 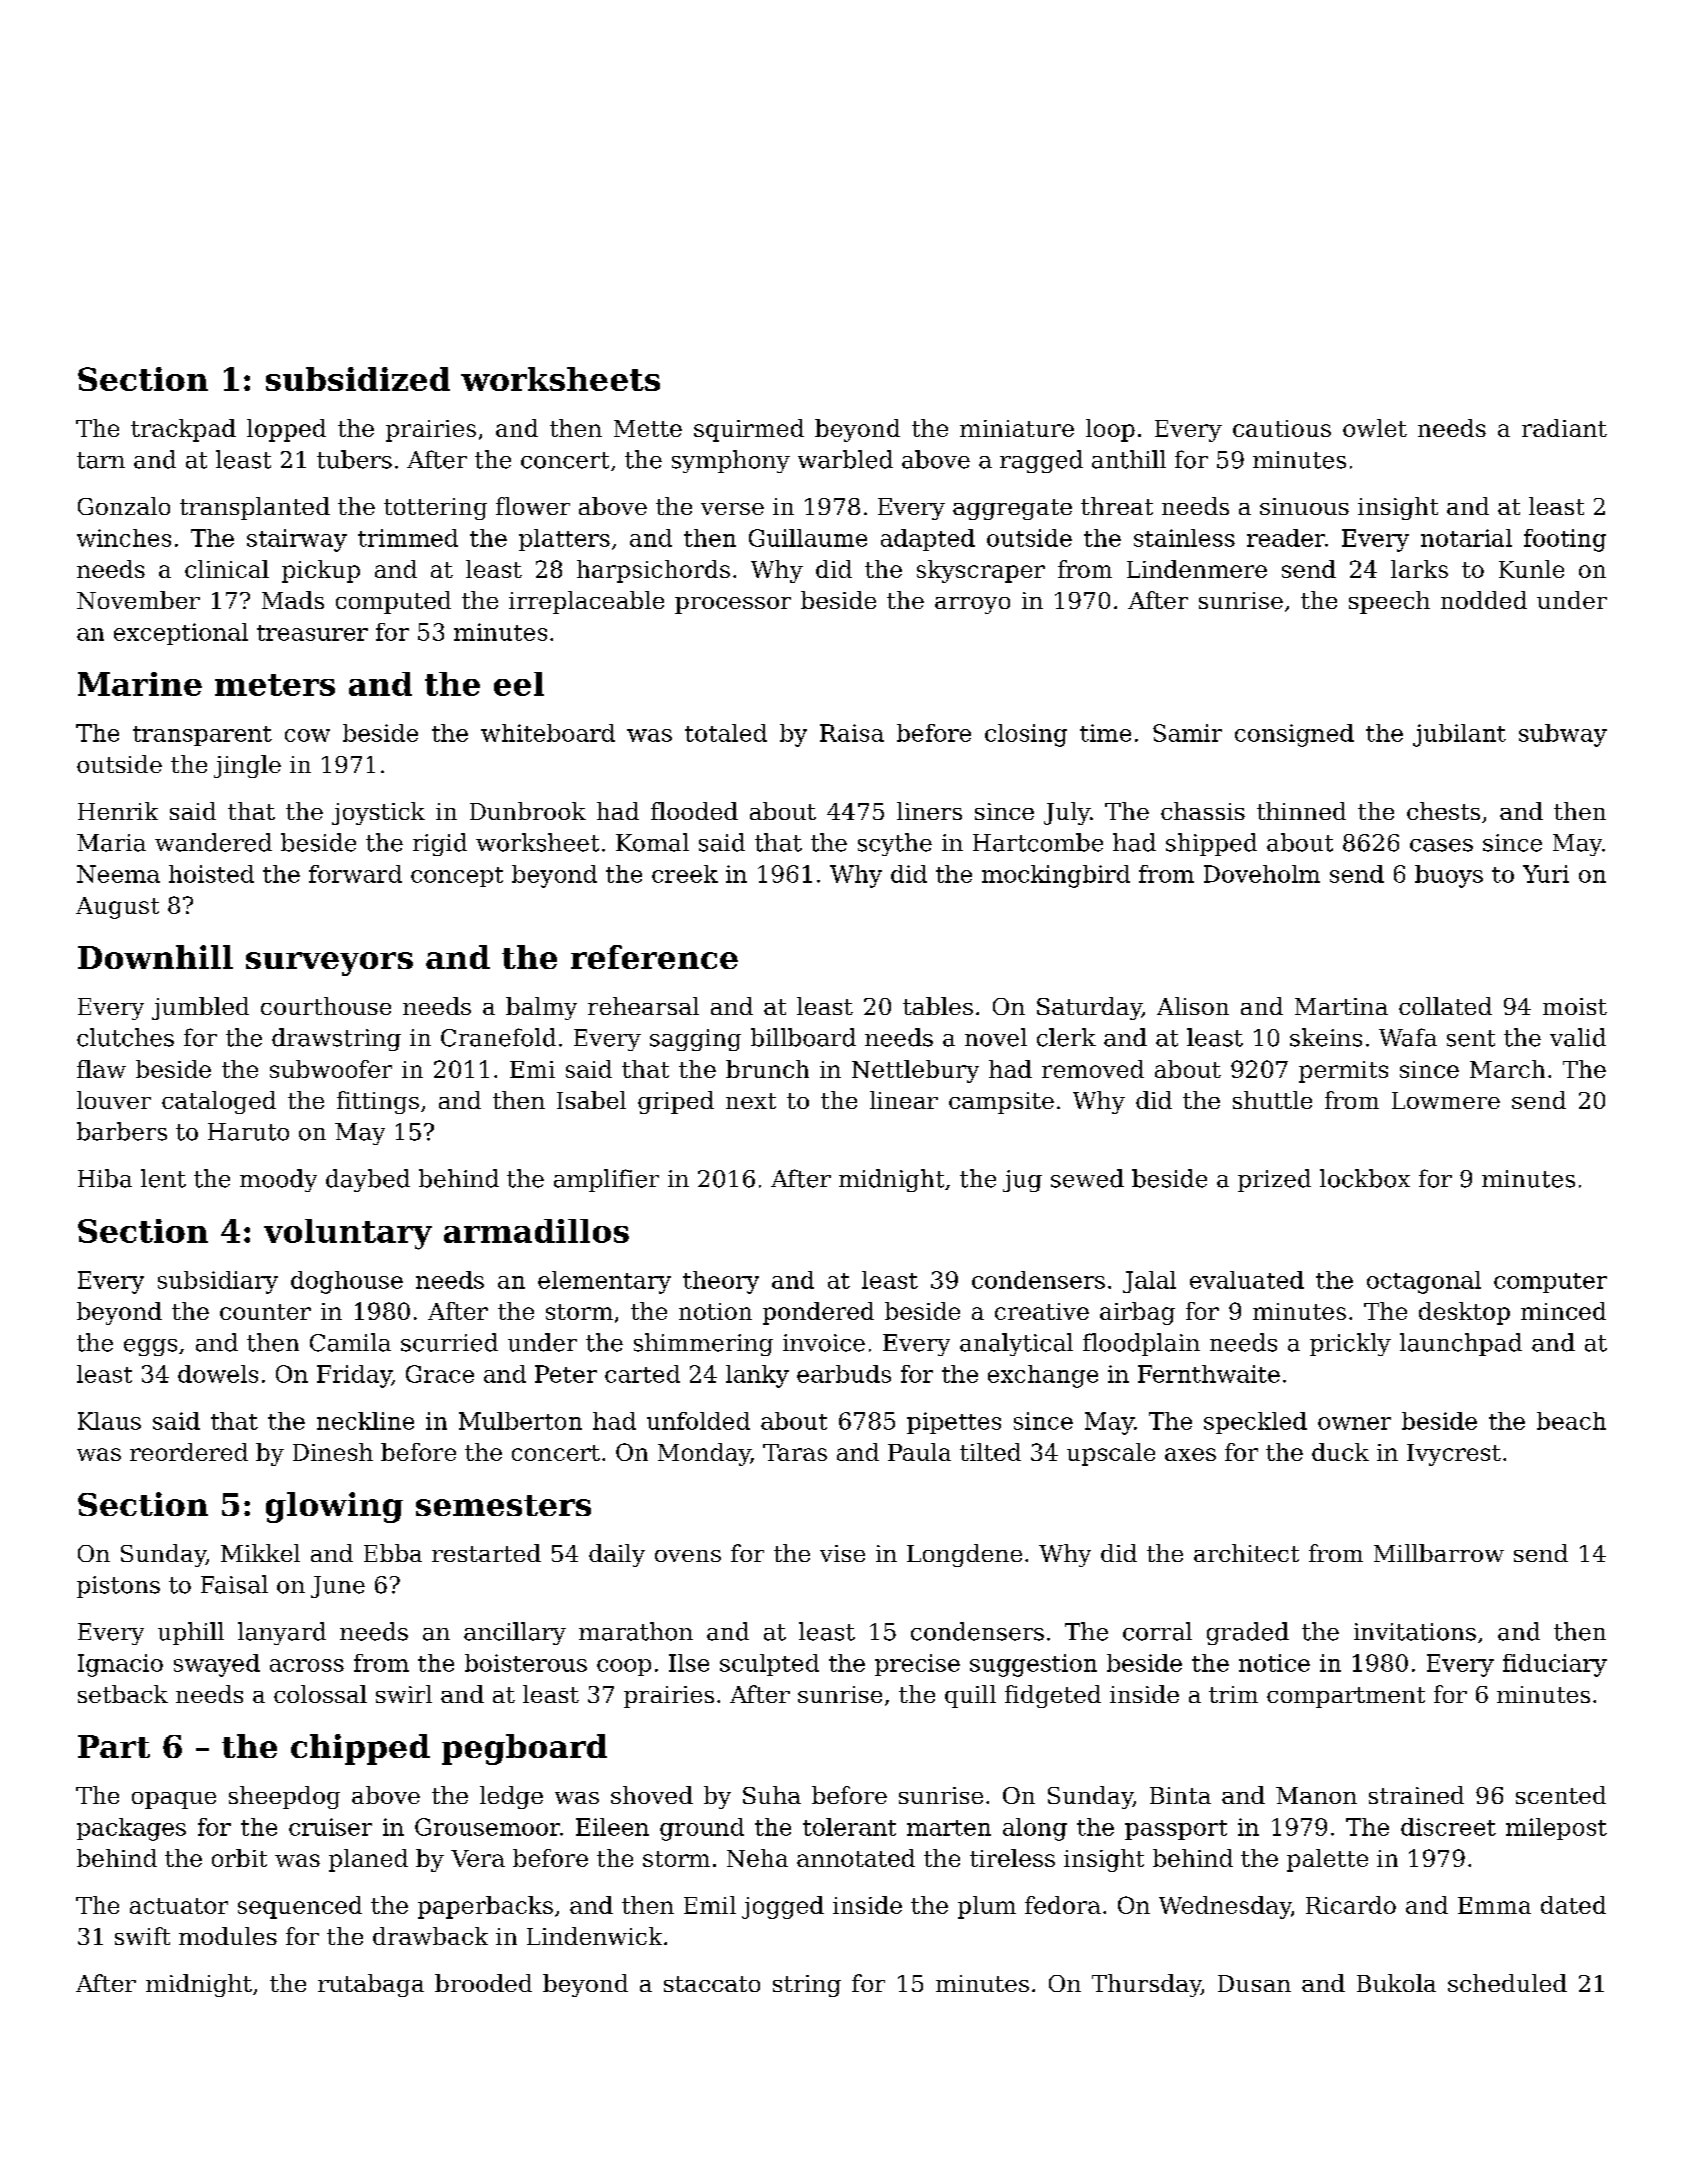 What do you see at coordinates (1247, 1280) in the screenshot?
I see `evaluated` at bounding box center [1247, 1280].
